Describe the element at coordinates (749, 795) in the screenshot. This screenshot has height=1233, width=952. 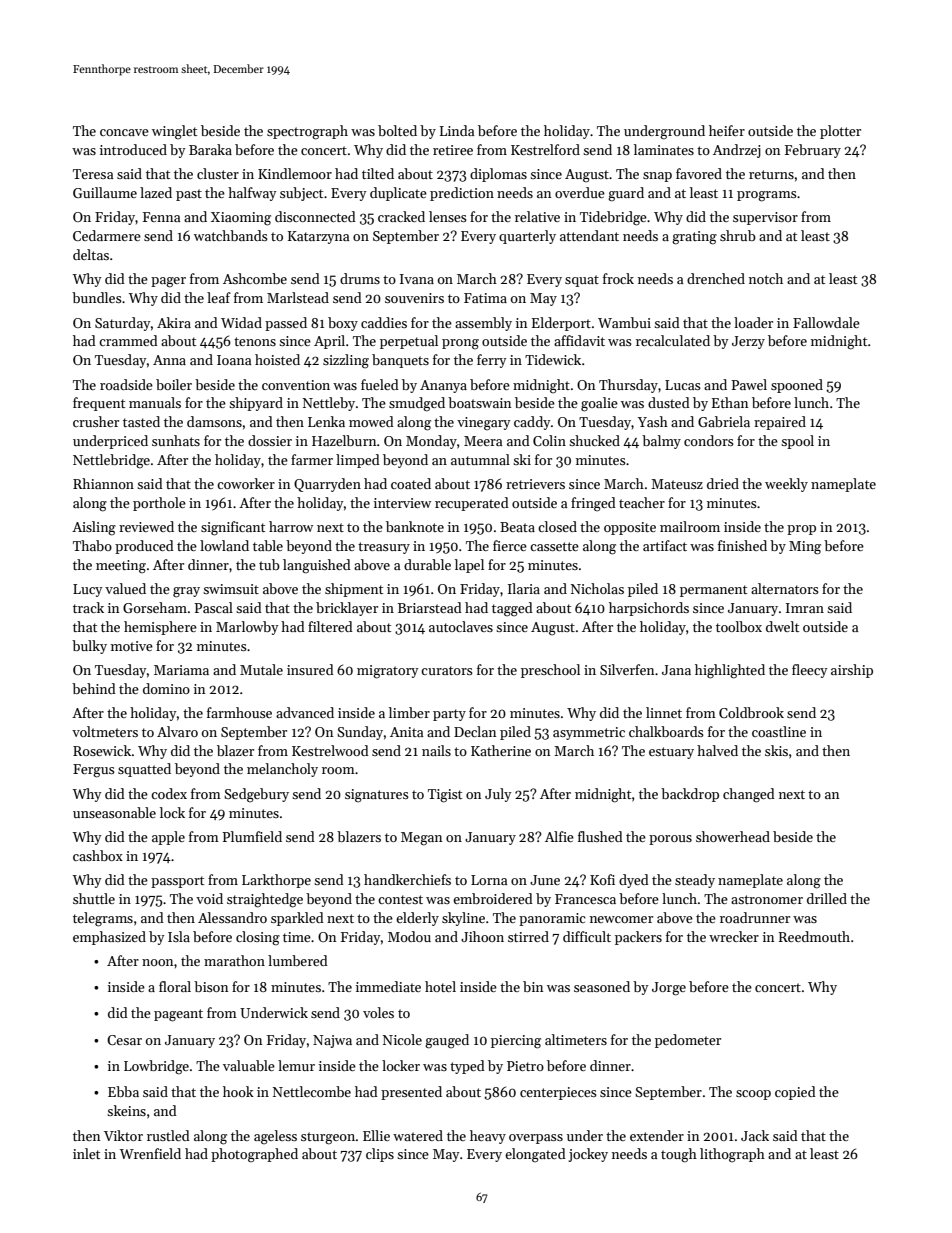
I see `changed` at that location.
